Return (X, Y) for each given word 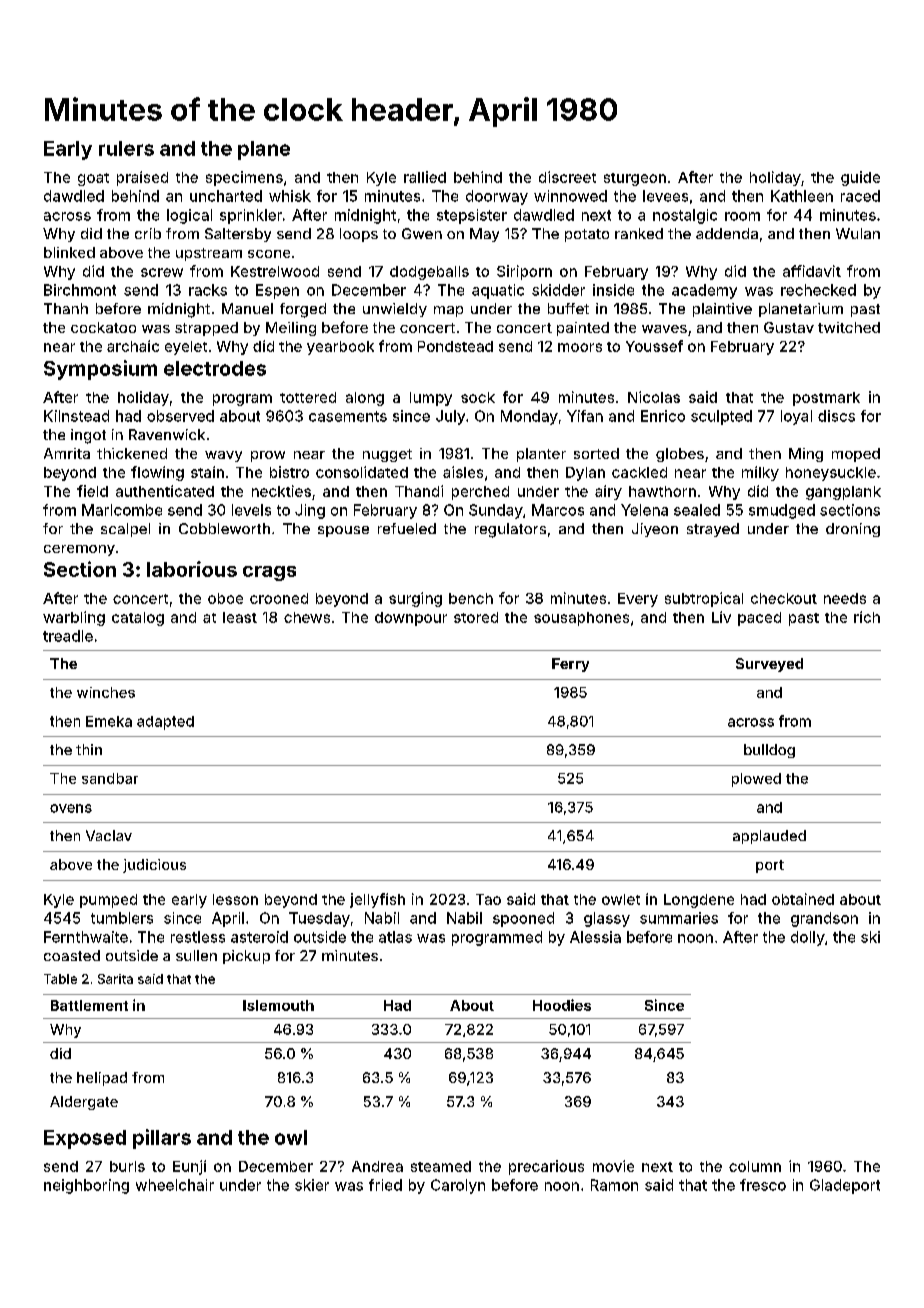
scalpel (125, 530)
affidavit (812, 271)
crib (148, 233)
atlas (395, 937)
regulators (510, 530)
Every (638, 600)
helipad (102, 1079)
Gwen (422, 233)
